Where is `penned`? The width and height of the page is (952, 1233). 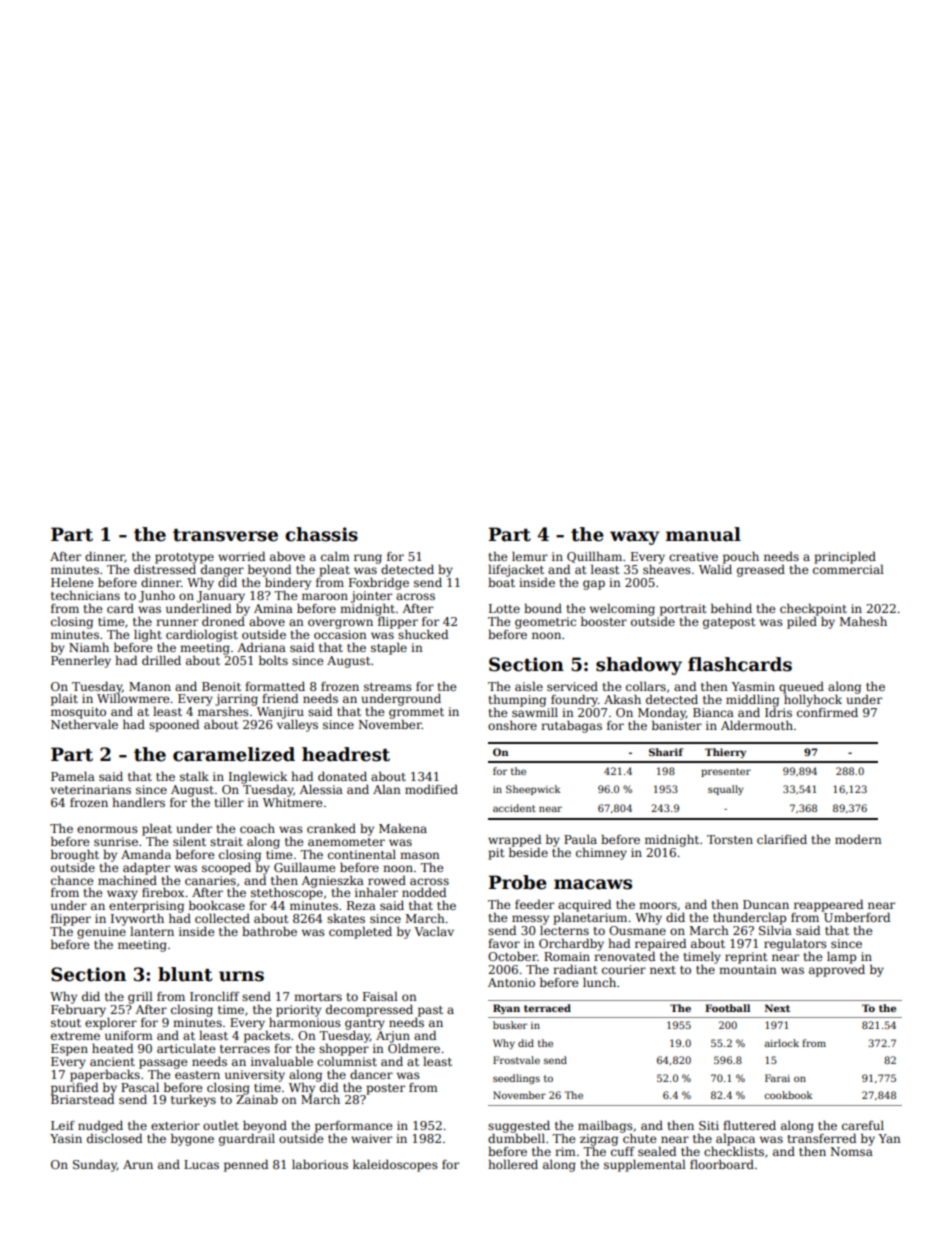
penned is located at coordinates (246, 1165).
